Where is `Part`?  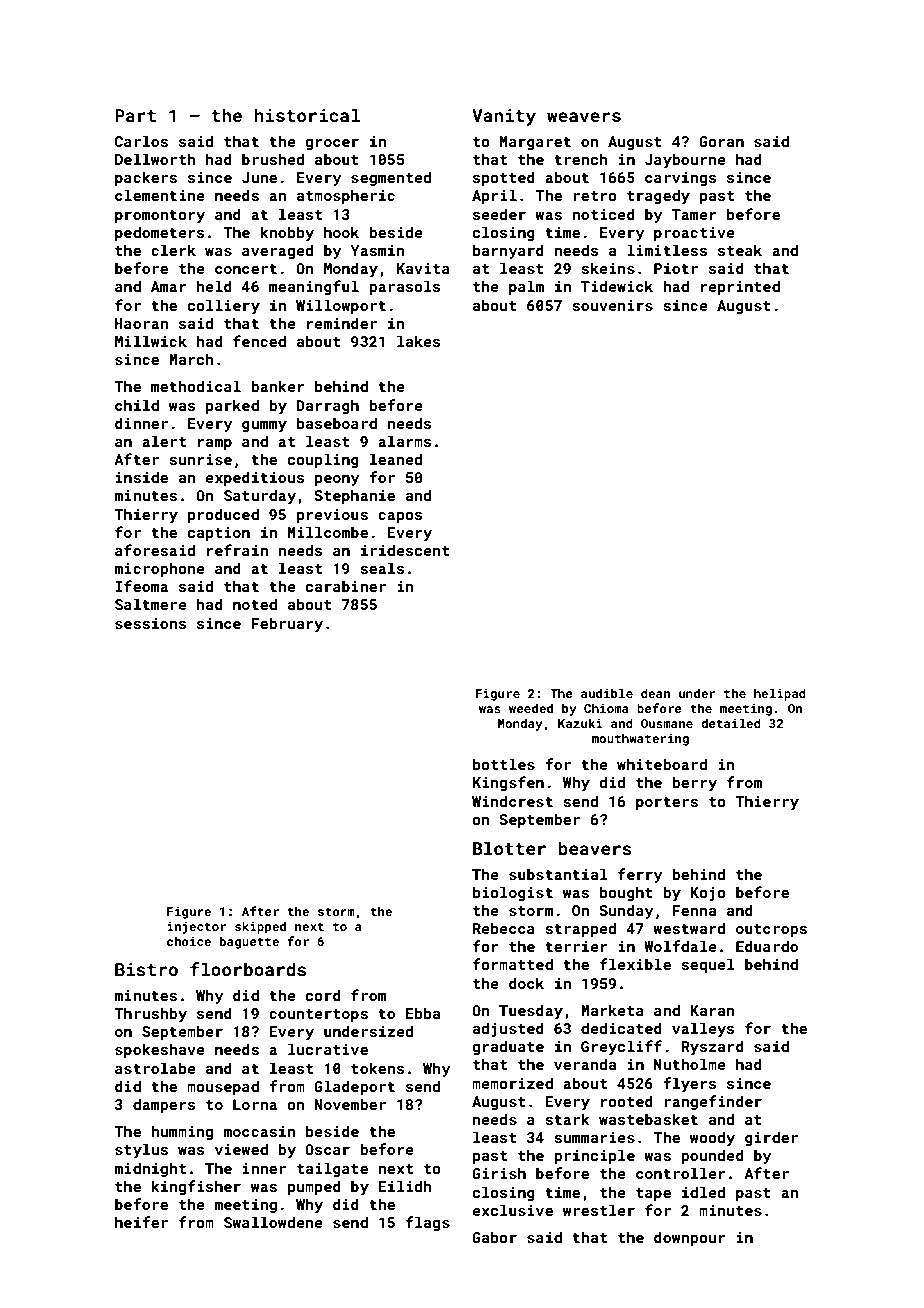 Part is located at coordinates (135, 115).
